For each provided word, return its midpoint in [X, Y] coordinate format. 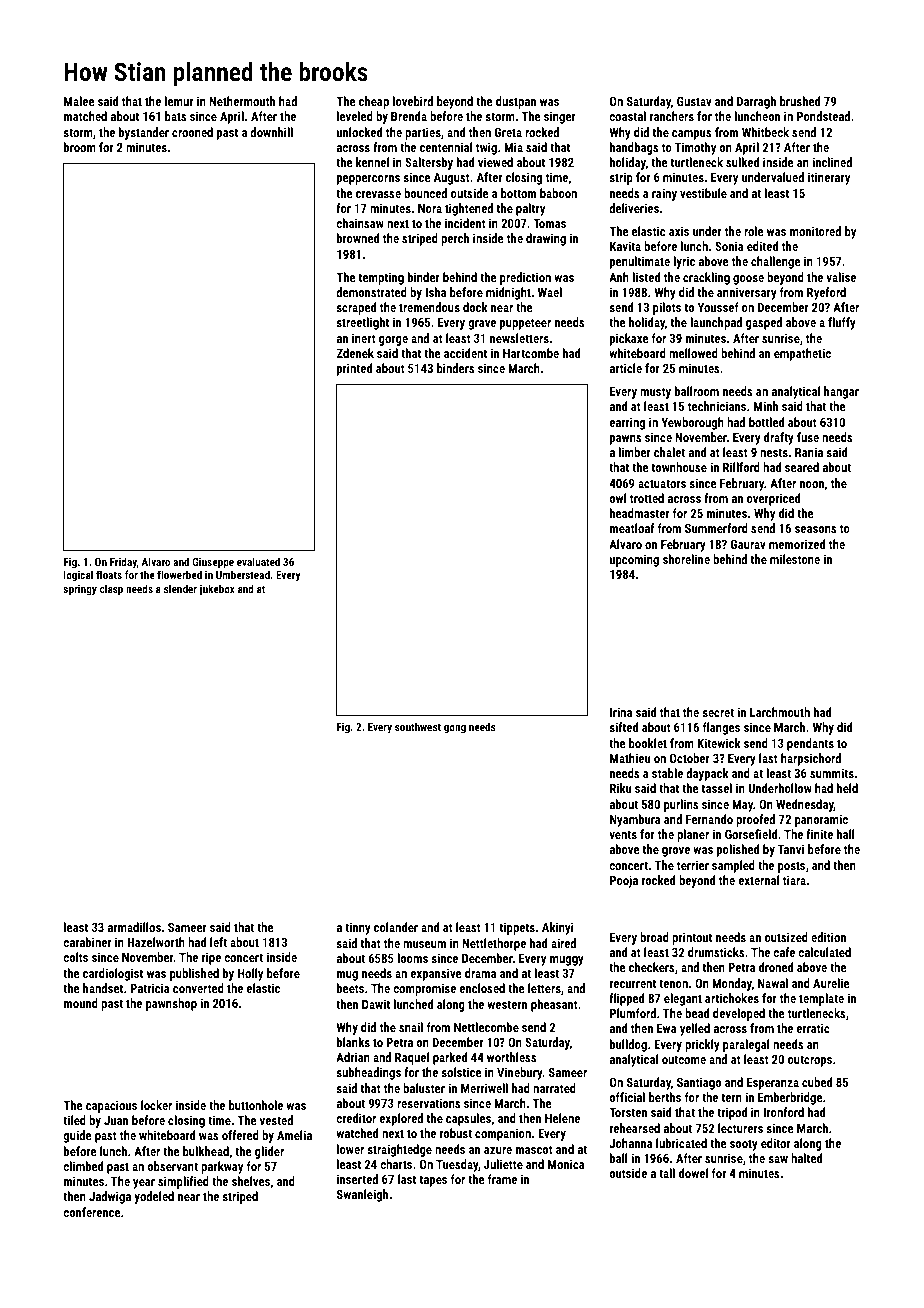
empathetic [802, 354]
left [218, 942]
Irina [621, 712]
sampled [733, 866]
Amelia [294, 1135]
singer [560, 117]
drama [480, 973]
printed [354, 369]
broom [80, 147]
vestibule [703, 193]
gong [455, 729]
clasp [111, 590]
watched [357, 1133]
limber [635, 452]
